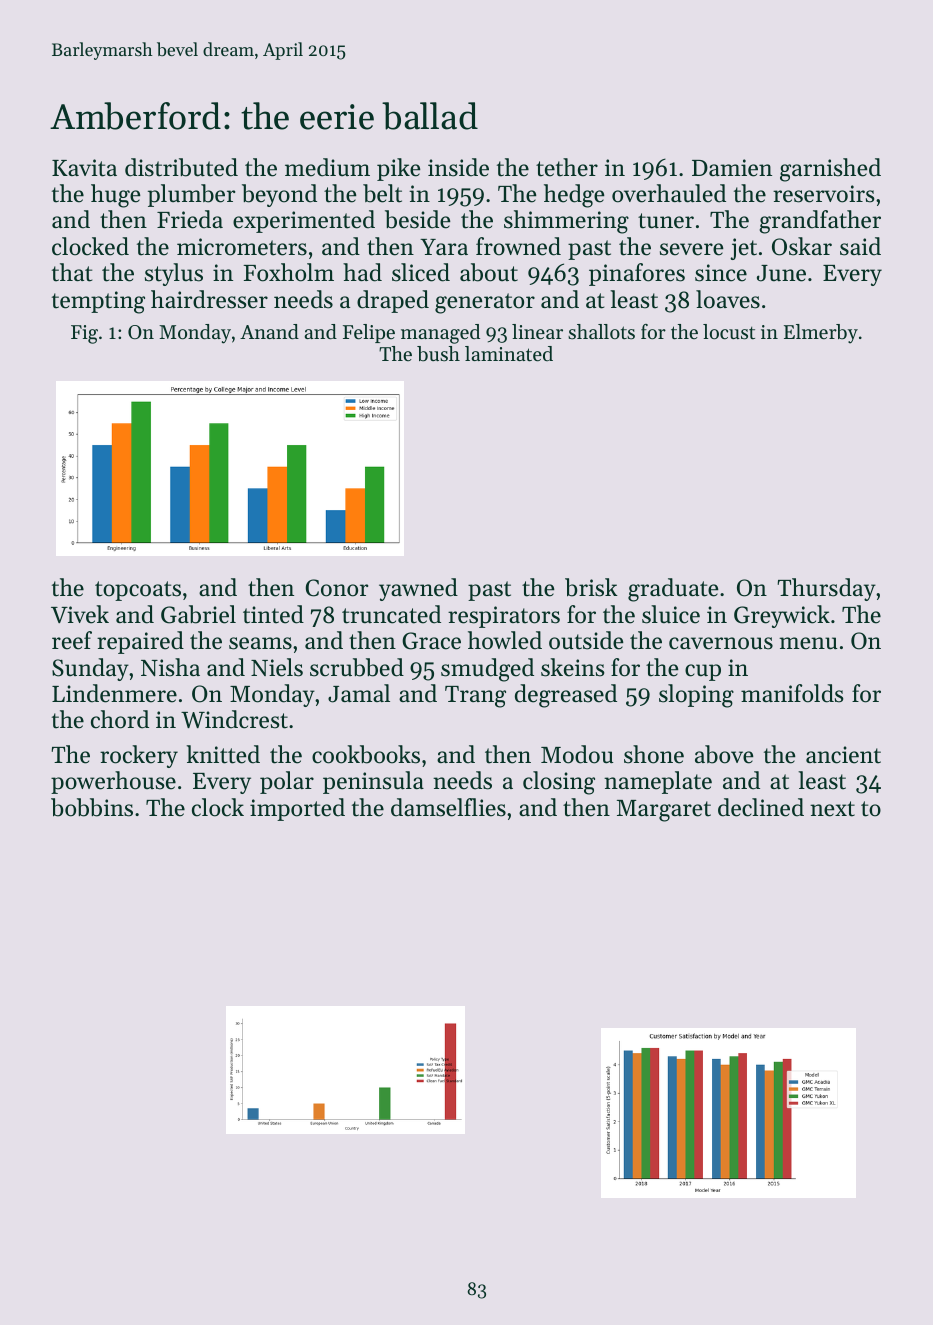 This screenshot has width=933, height=1325. Describe the element at coordinates (418, 589) in the screenshot. I see `yawned` at that location.
